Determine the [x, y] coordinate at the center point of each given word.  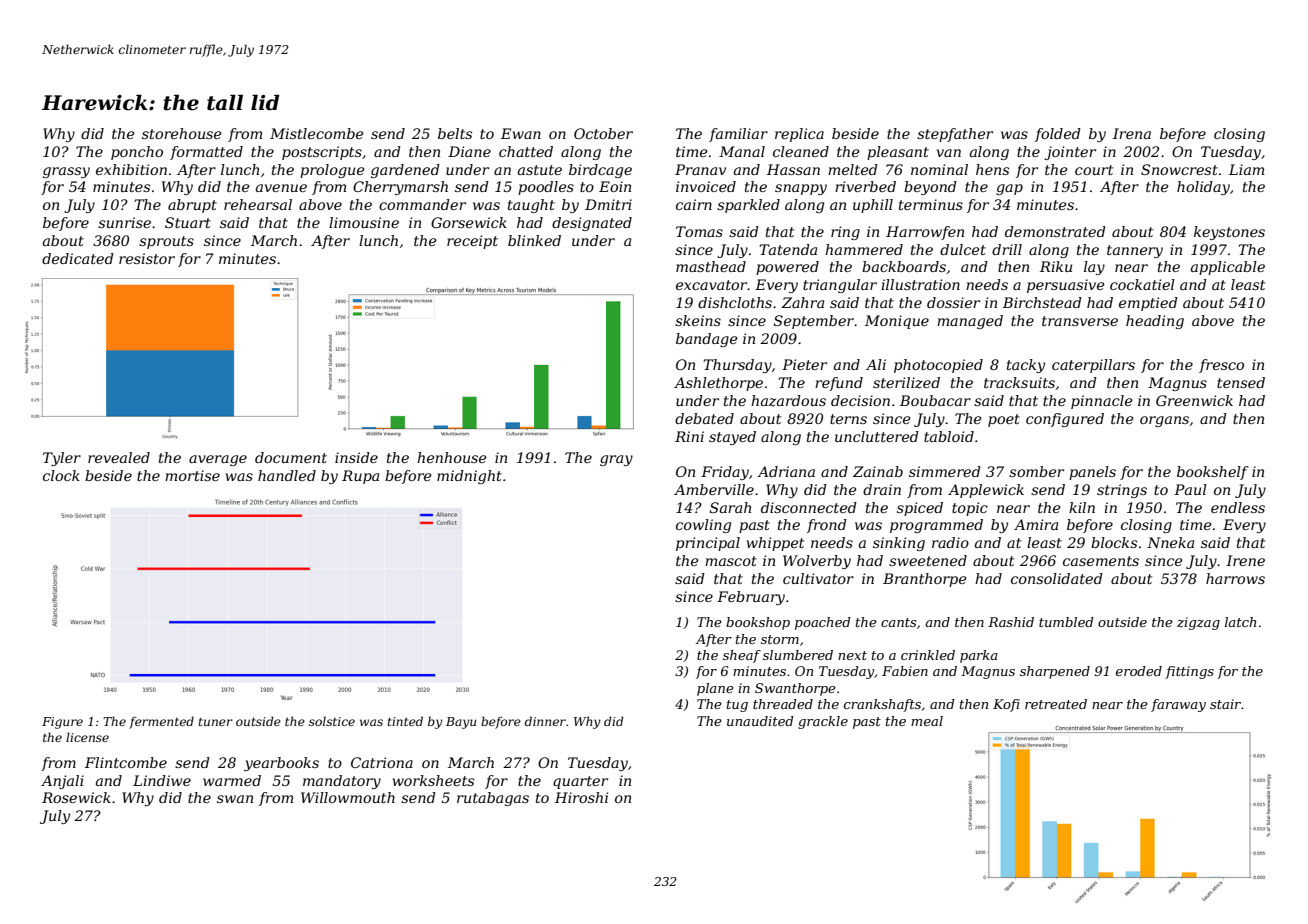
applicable [1228, 268]
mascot [731, 561]
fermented [161, 722]
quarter [580, 782]
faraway [1178, 705]
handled [287, 475]
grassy [66, 172]
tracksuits [1019, 382]
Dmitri [608, 204]
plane [715, 689]
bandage [707, 340]
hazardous [788, 401]
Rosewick [76, 797]
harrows [1235, 578]
